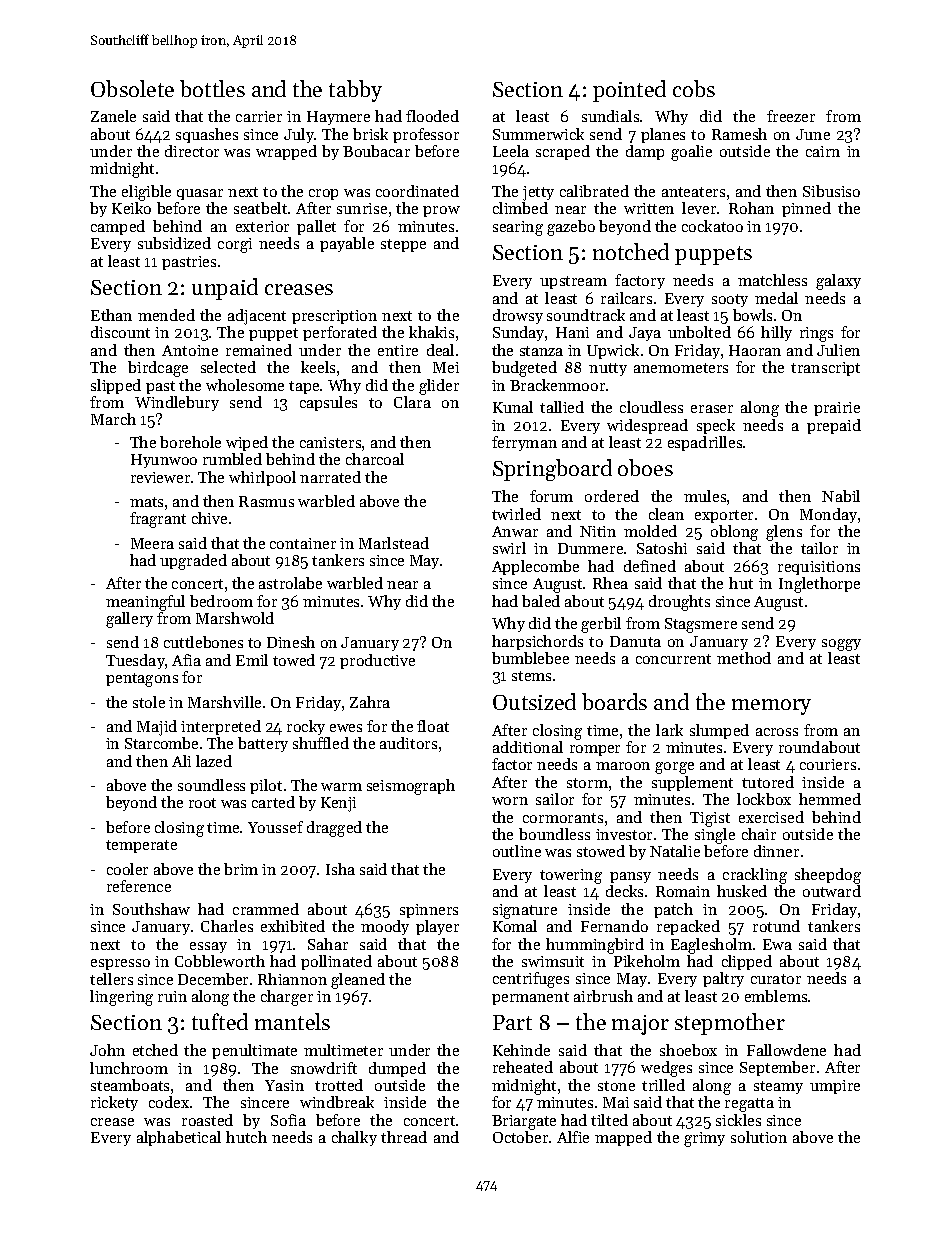 This screenshot has width=952, height=1233. I want to click on Meera, so click(152, 543).
